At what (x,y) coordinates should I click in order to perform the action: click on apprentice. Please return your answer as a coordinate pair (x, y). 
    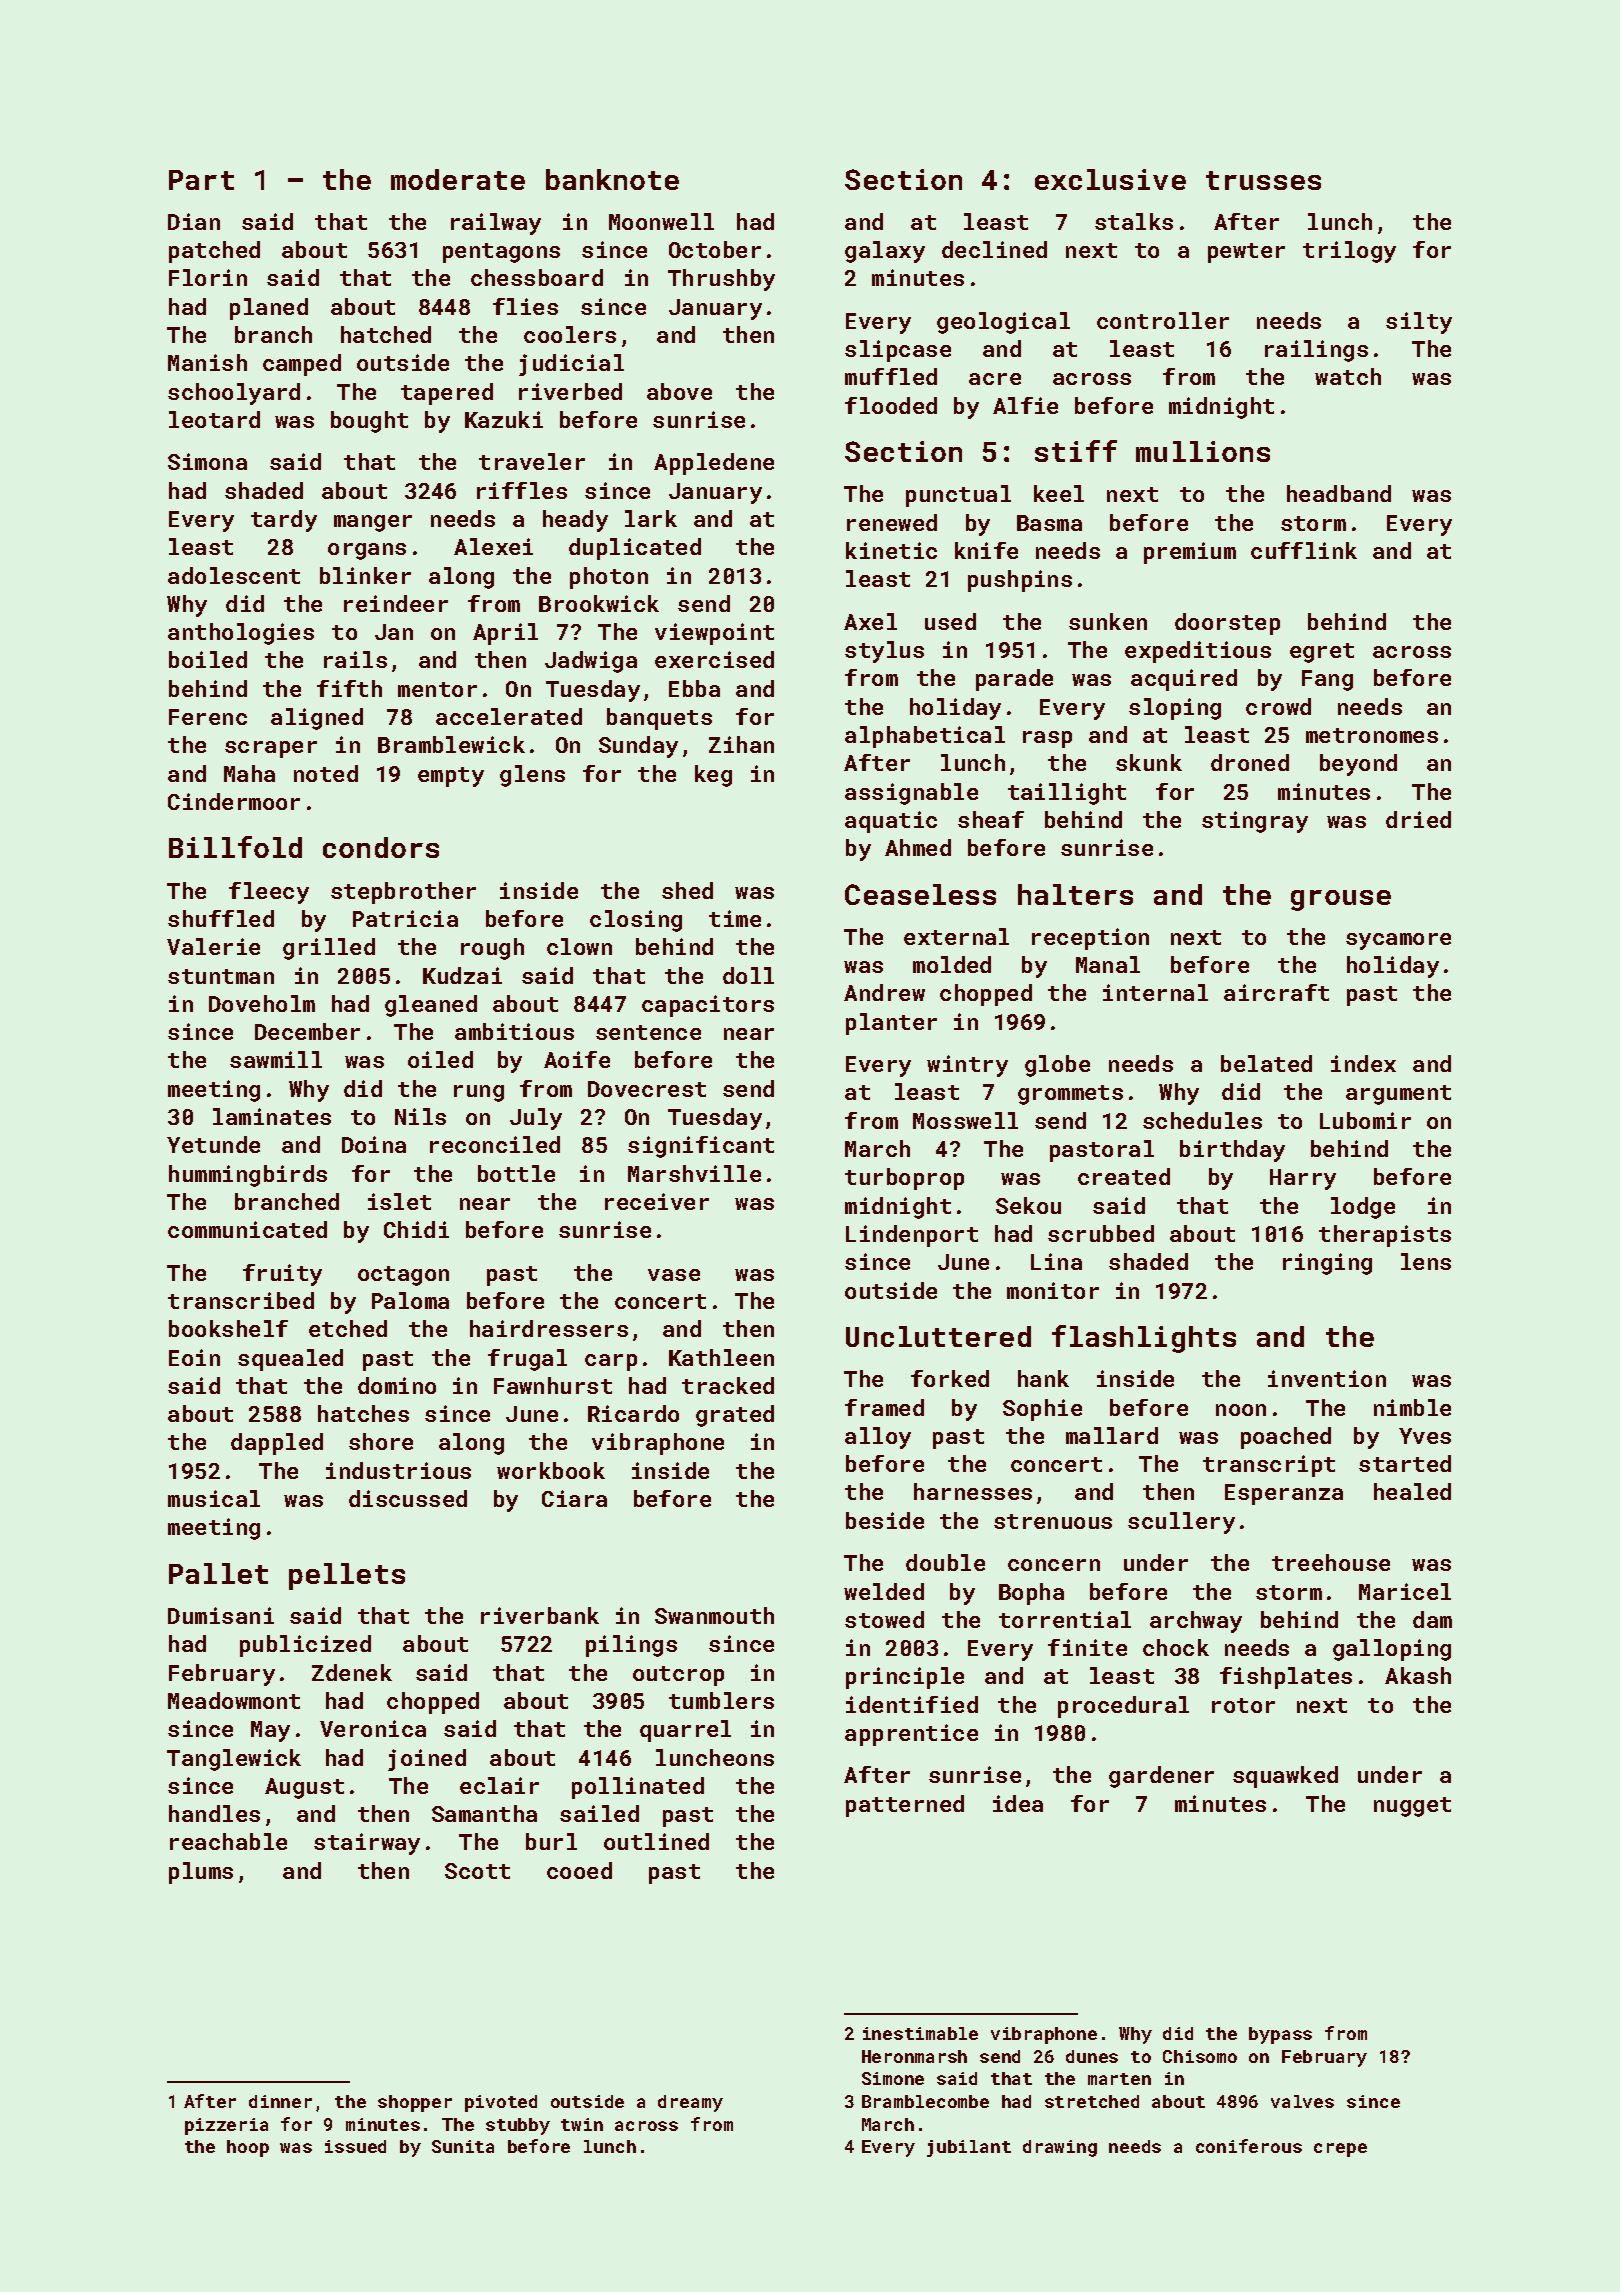
    Looking at the image, I should click on (911, 1735).
